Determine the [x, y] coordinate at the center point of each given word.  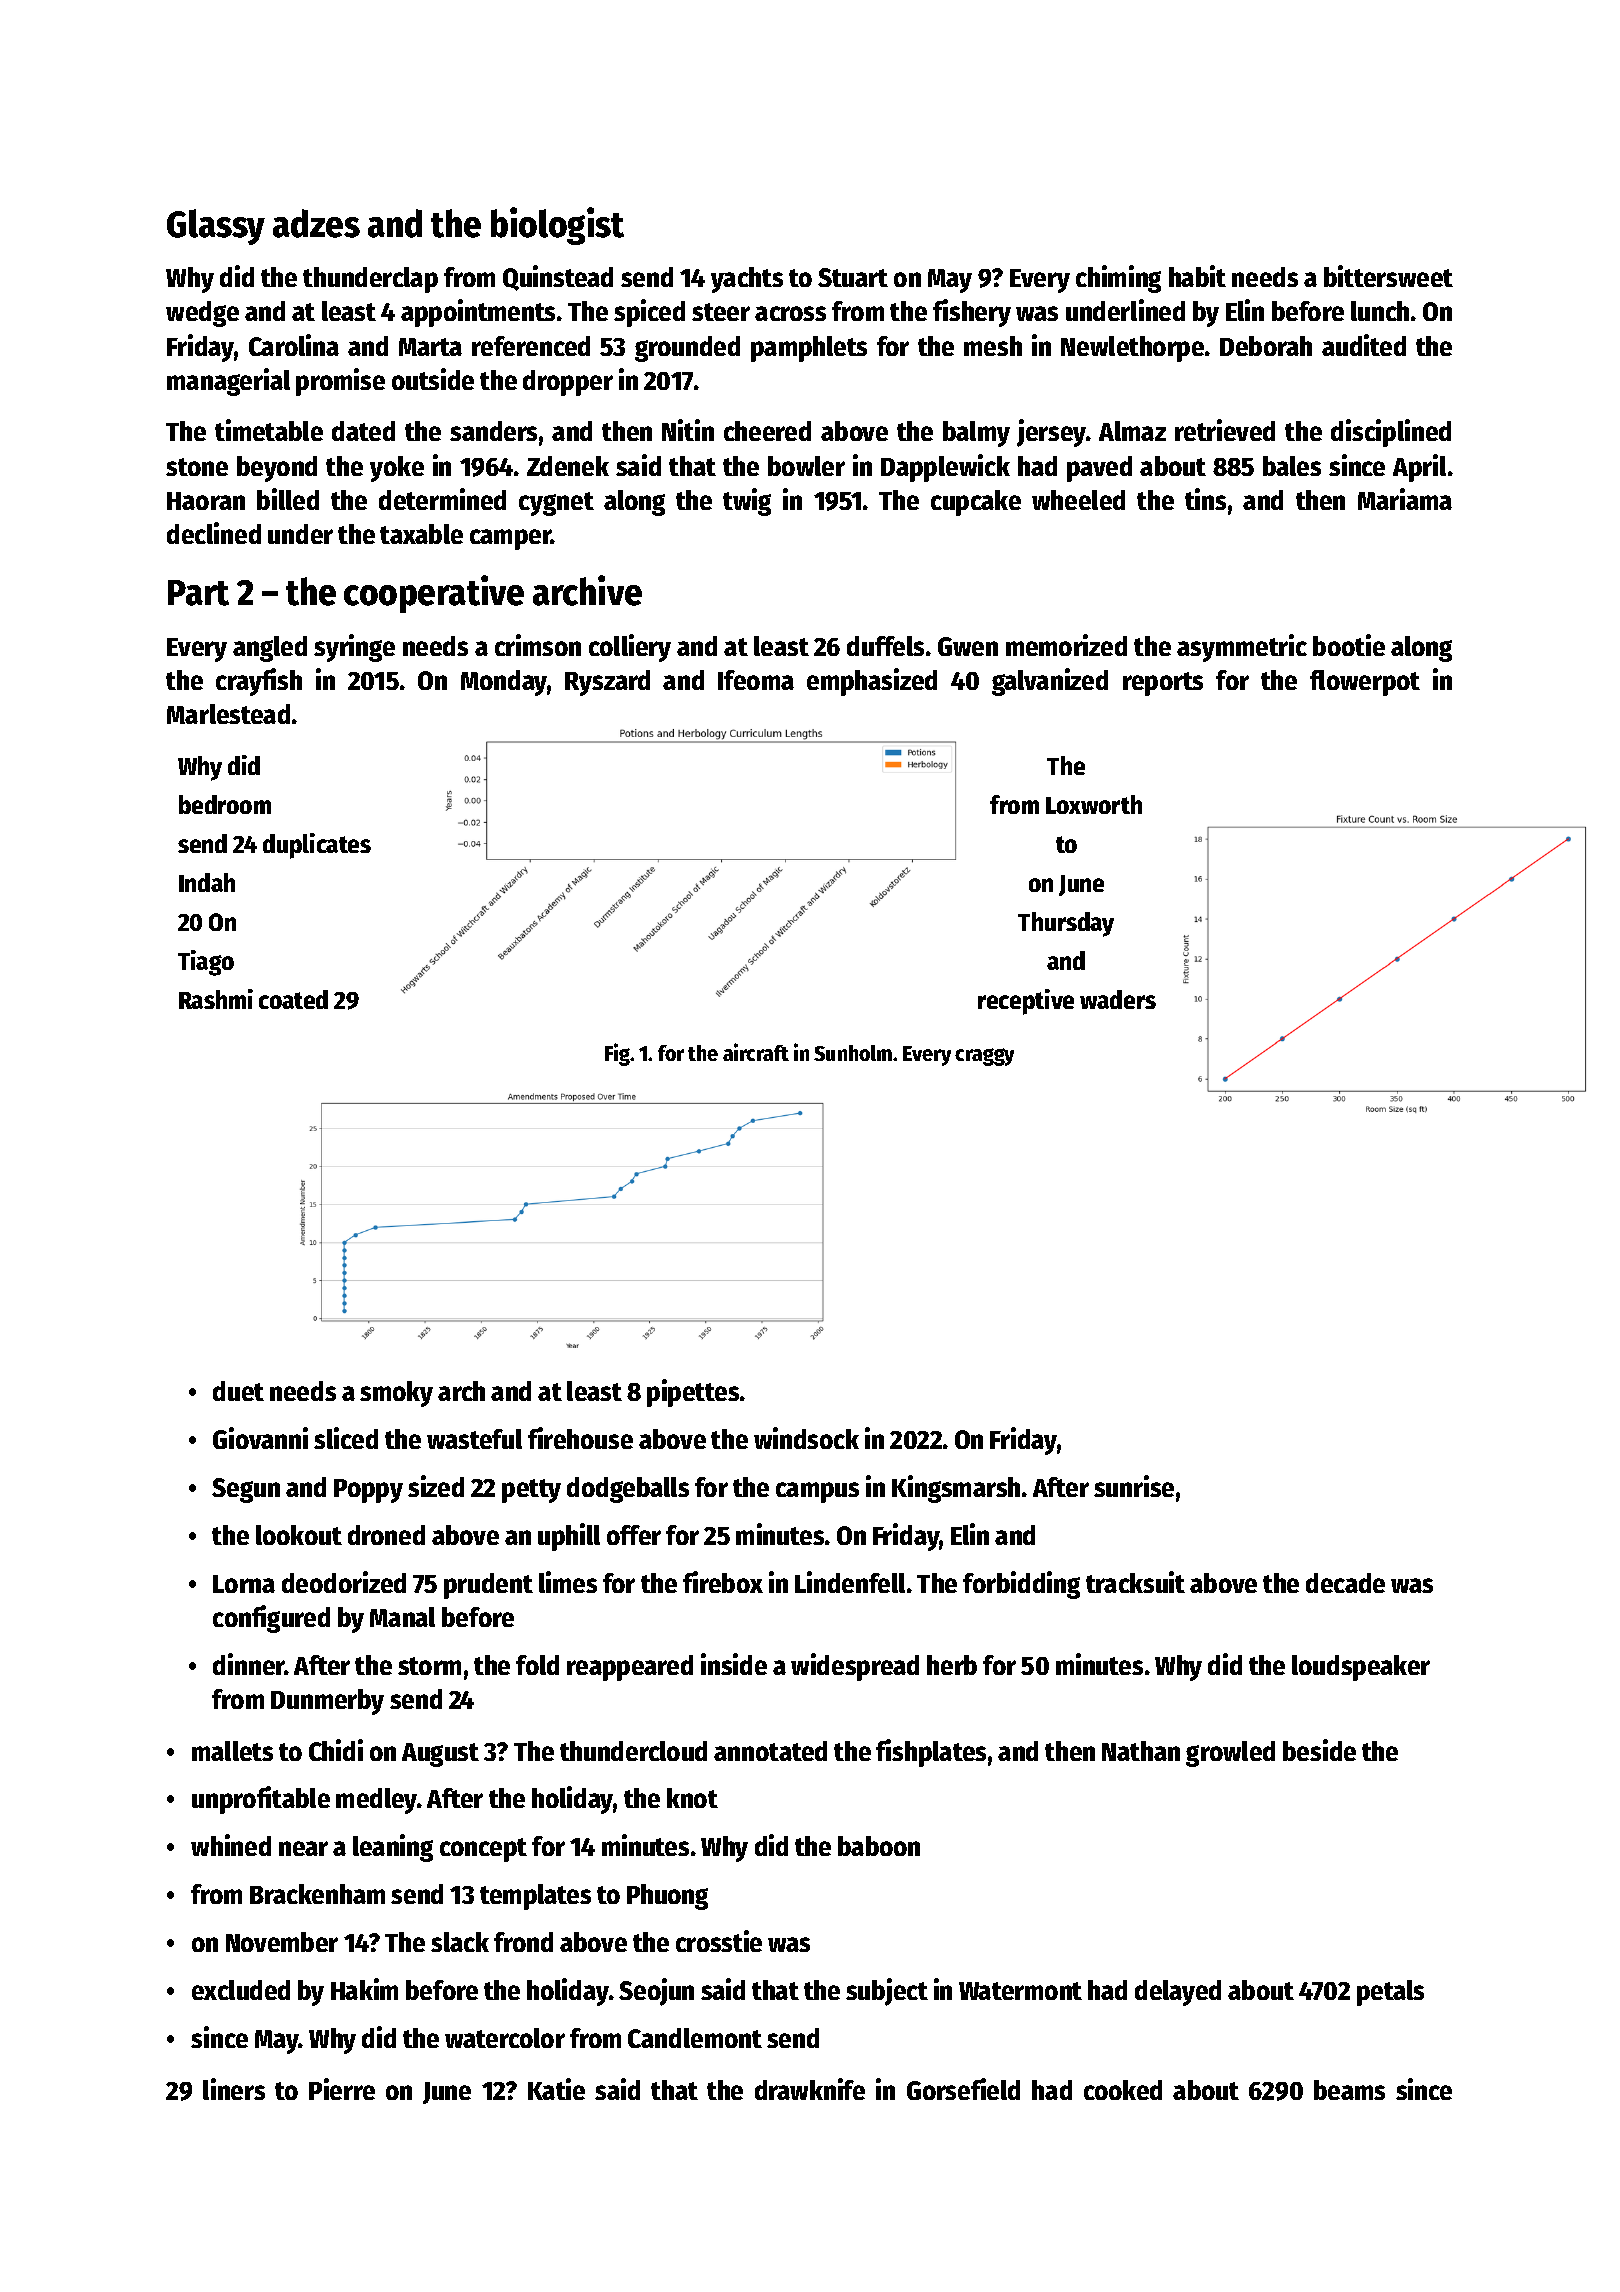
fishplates [931, 1753]
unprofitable [261, 1800]
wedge [202, 314]
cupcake [976, 503]
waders [1118, 999]
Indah [207, 882]
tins [1205, 499]
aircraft [756, 1052]
